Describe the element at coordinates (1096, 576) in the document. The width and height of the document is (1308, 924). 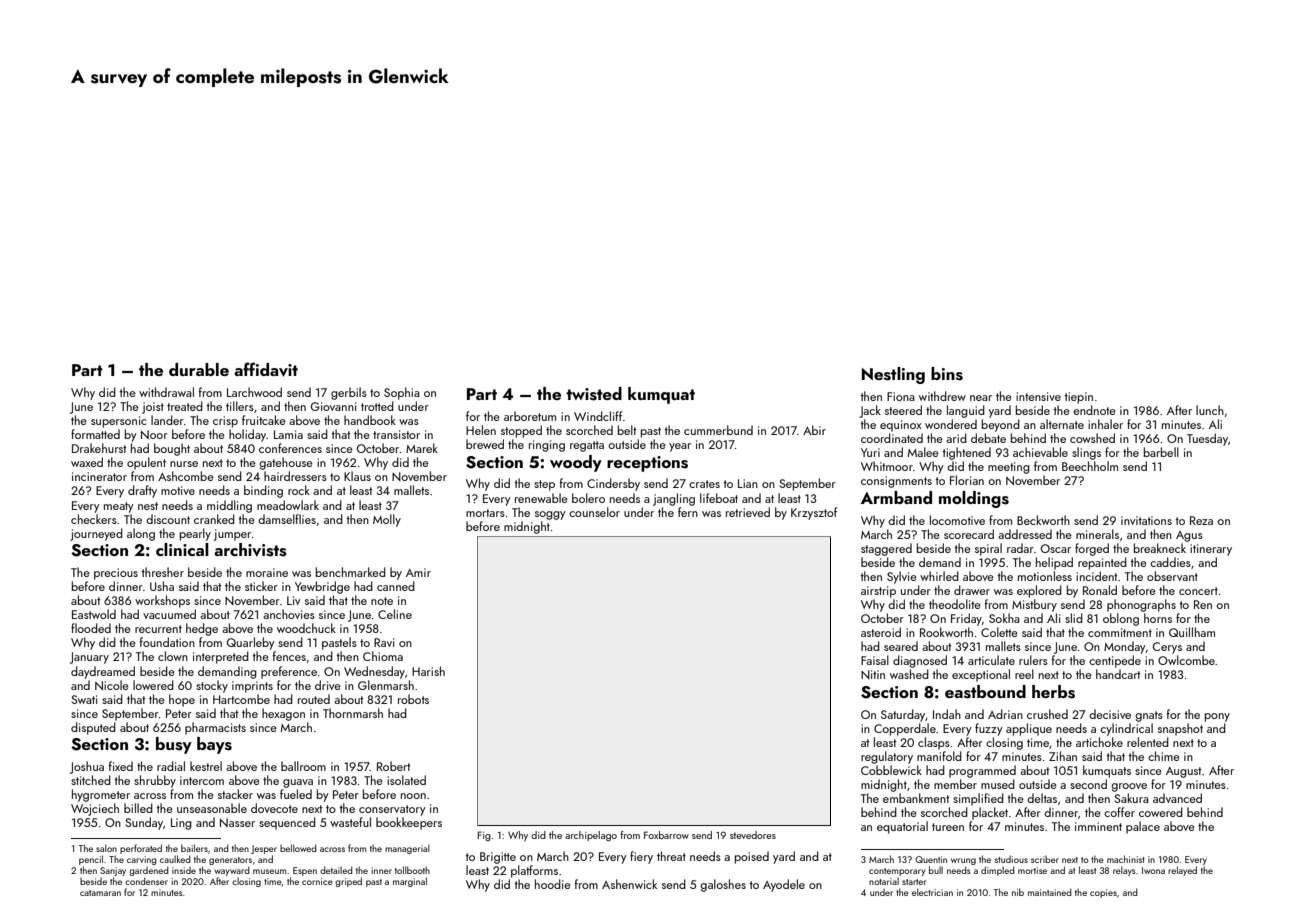
I see `incident` at that location.
